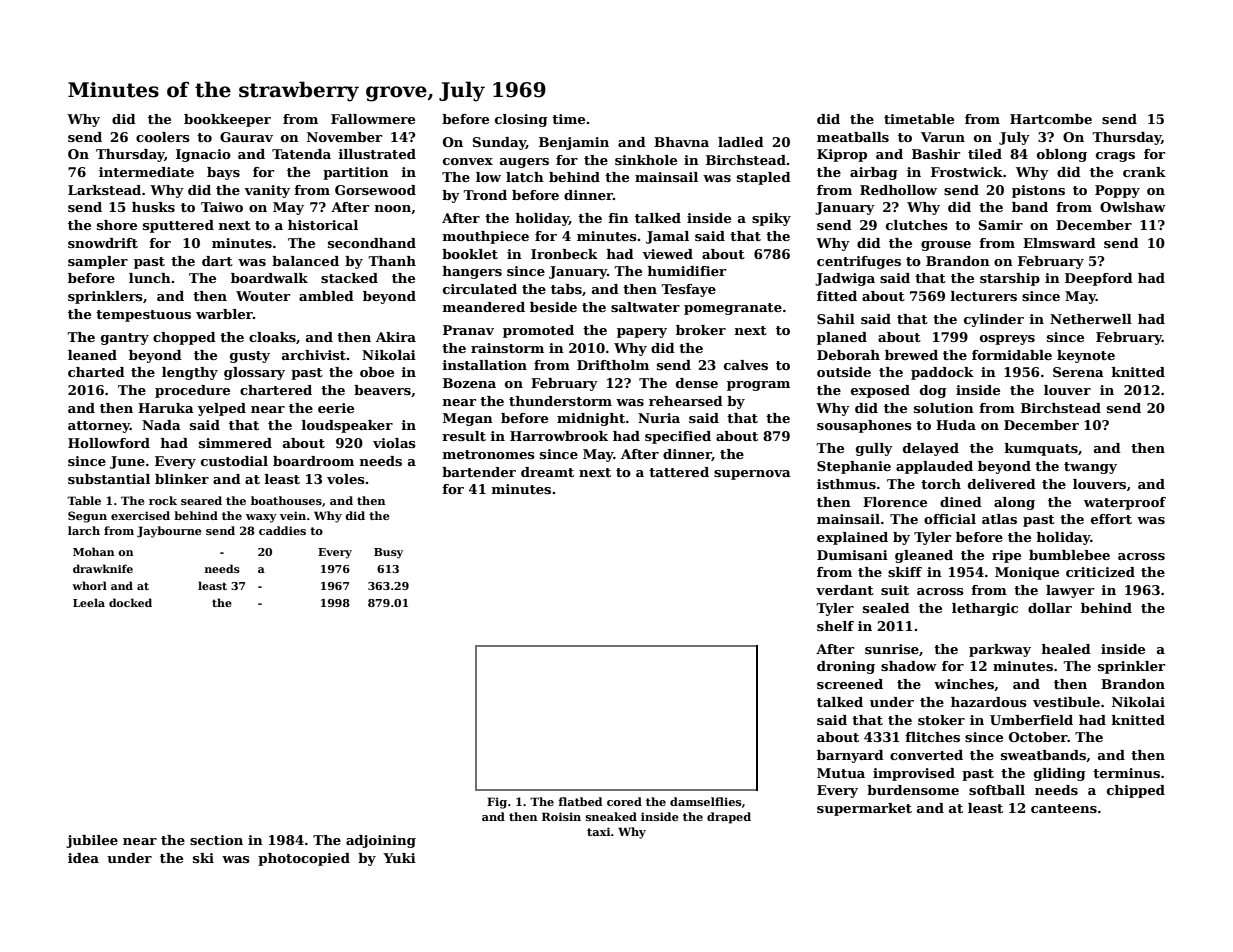 The width and height of the screenshot is (1233, 952). What do you see at coordinates (83, 858) in the screenshot?
I see `idea` at bounding box center [83, 858].
